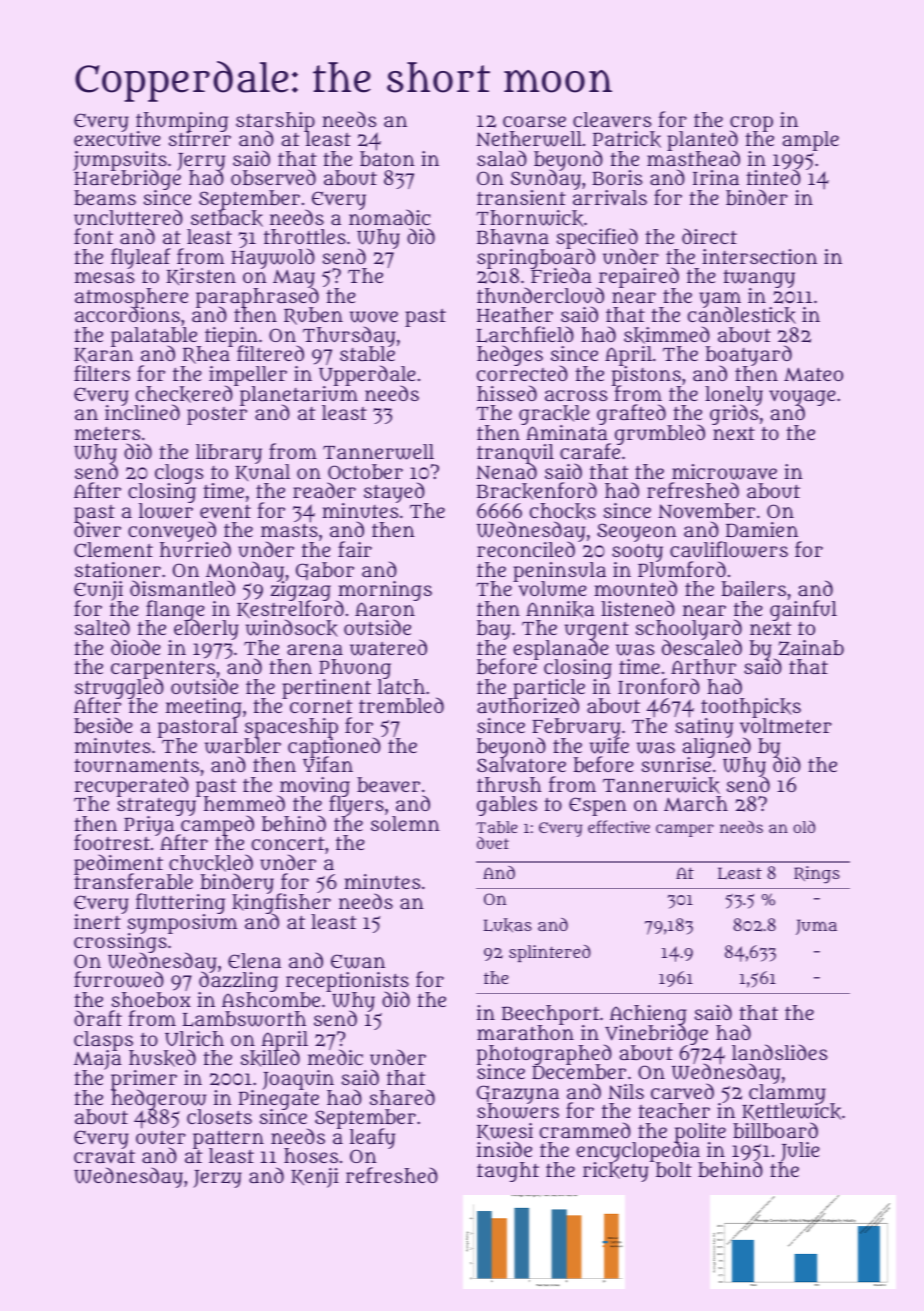 The height and width of the page is (1311, 924). I want to click on Mateo, so click(813, 374).
